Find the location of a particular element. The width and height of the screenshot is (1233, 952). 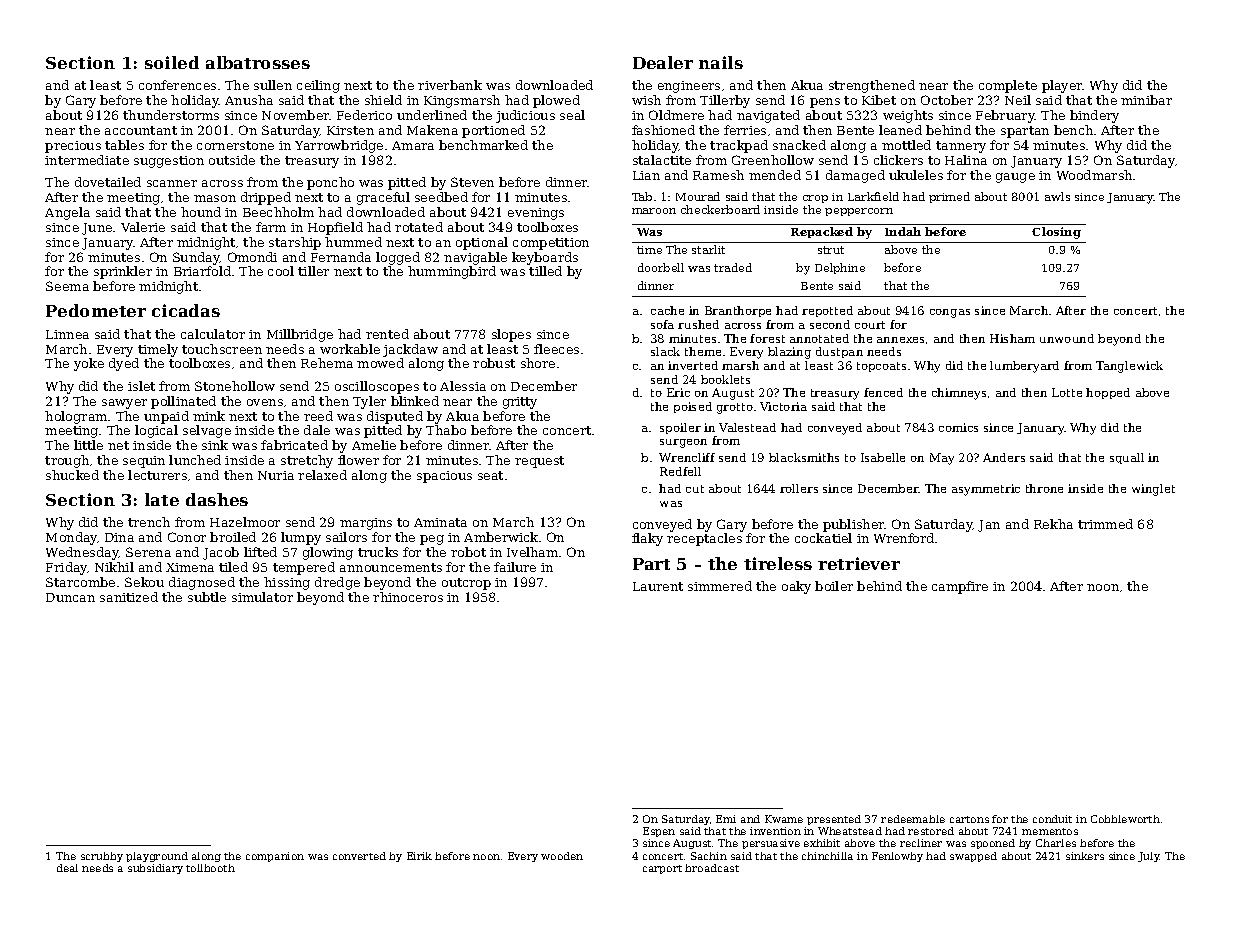

traded is located at coordinates (733, 267).
